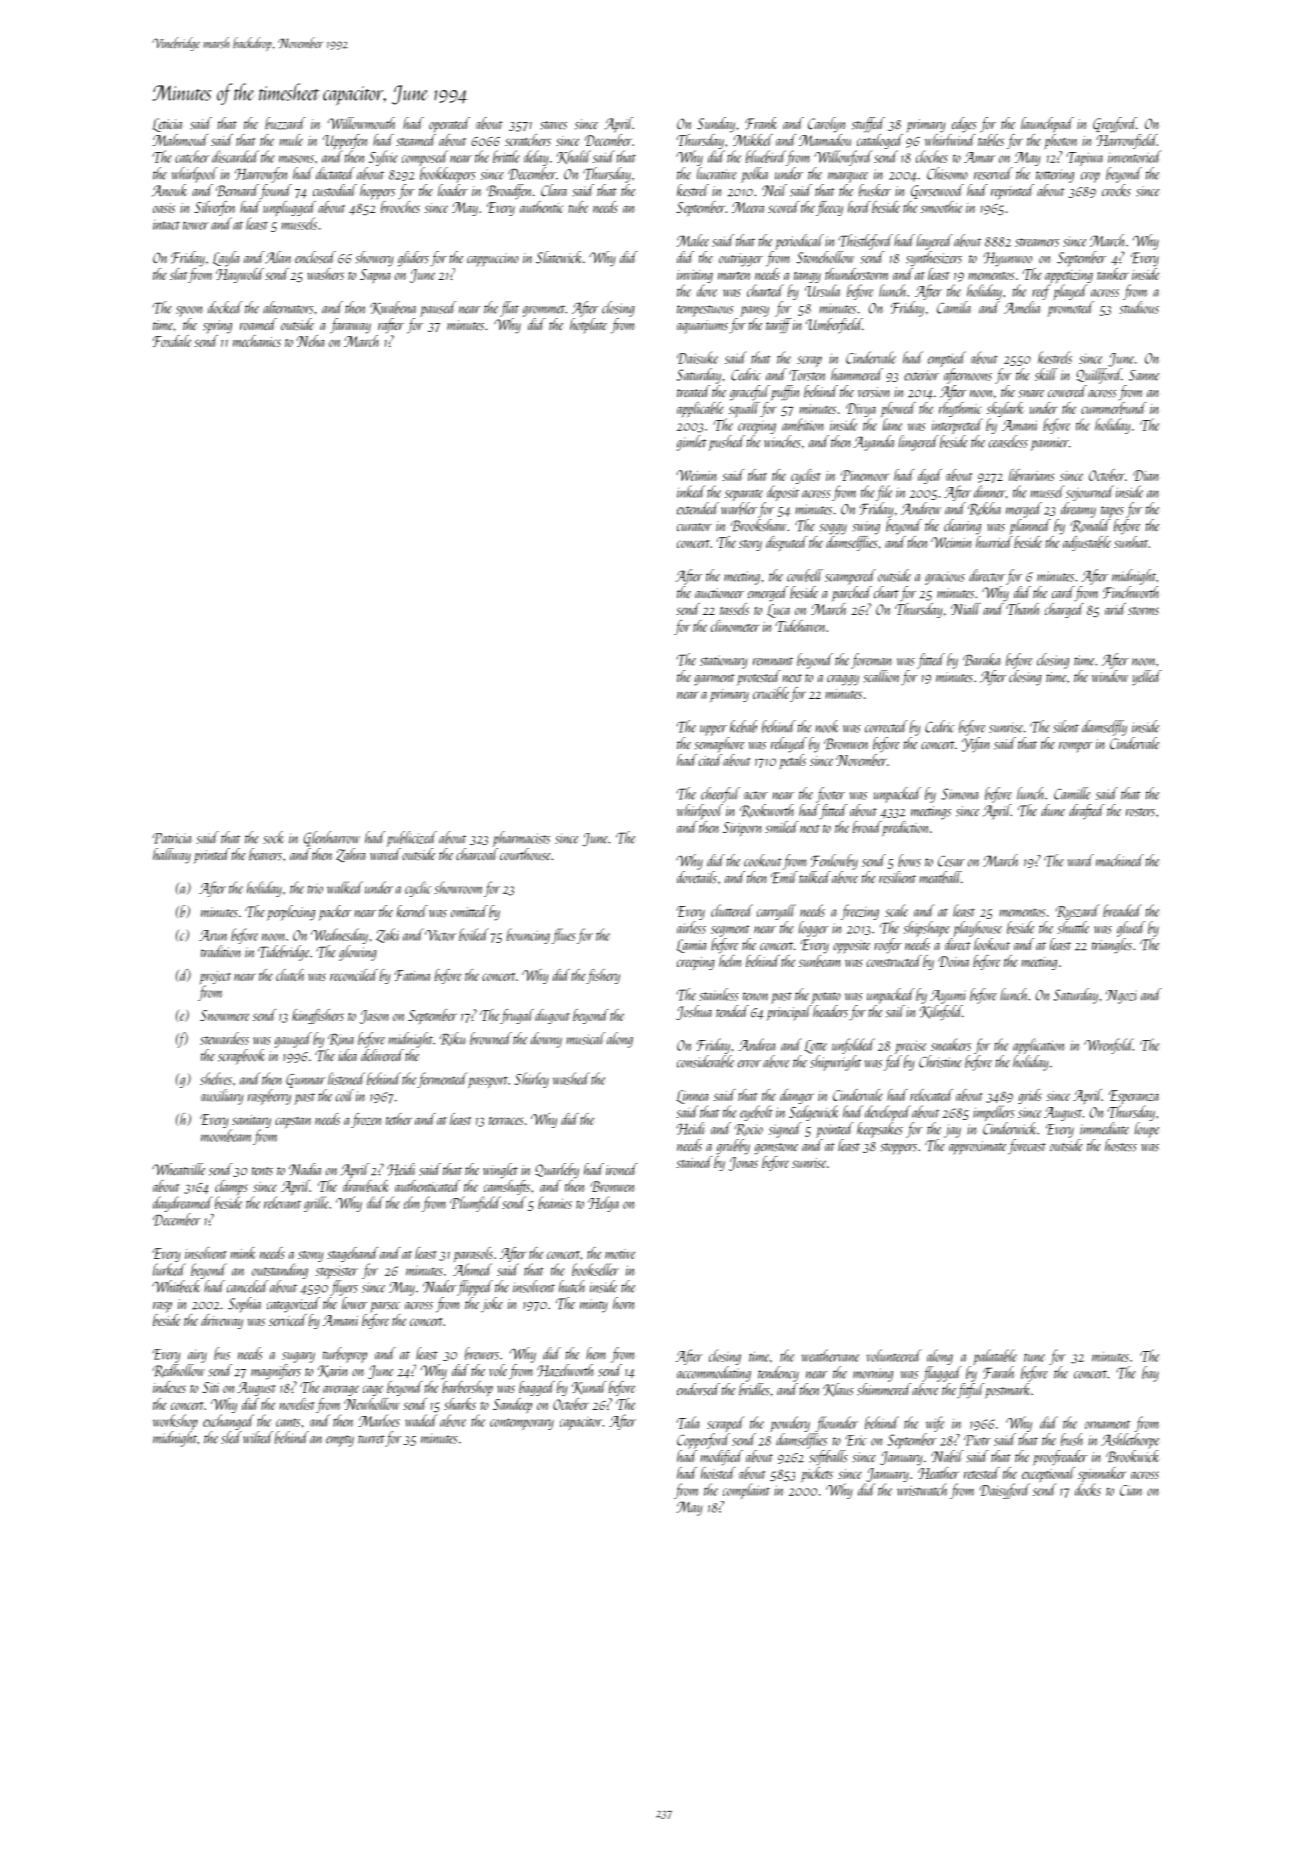 The width and height of the screenshot is (1312, 1855). I want to click on pickets, so click(817, 1474).
